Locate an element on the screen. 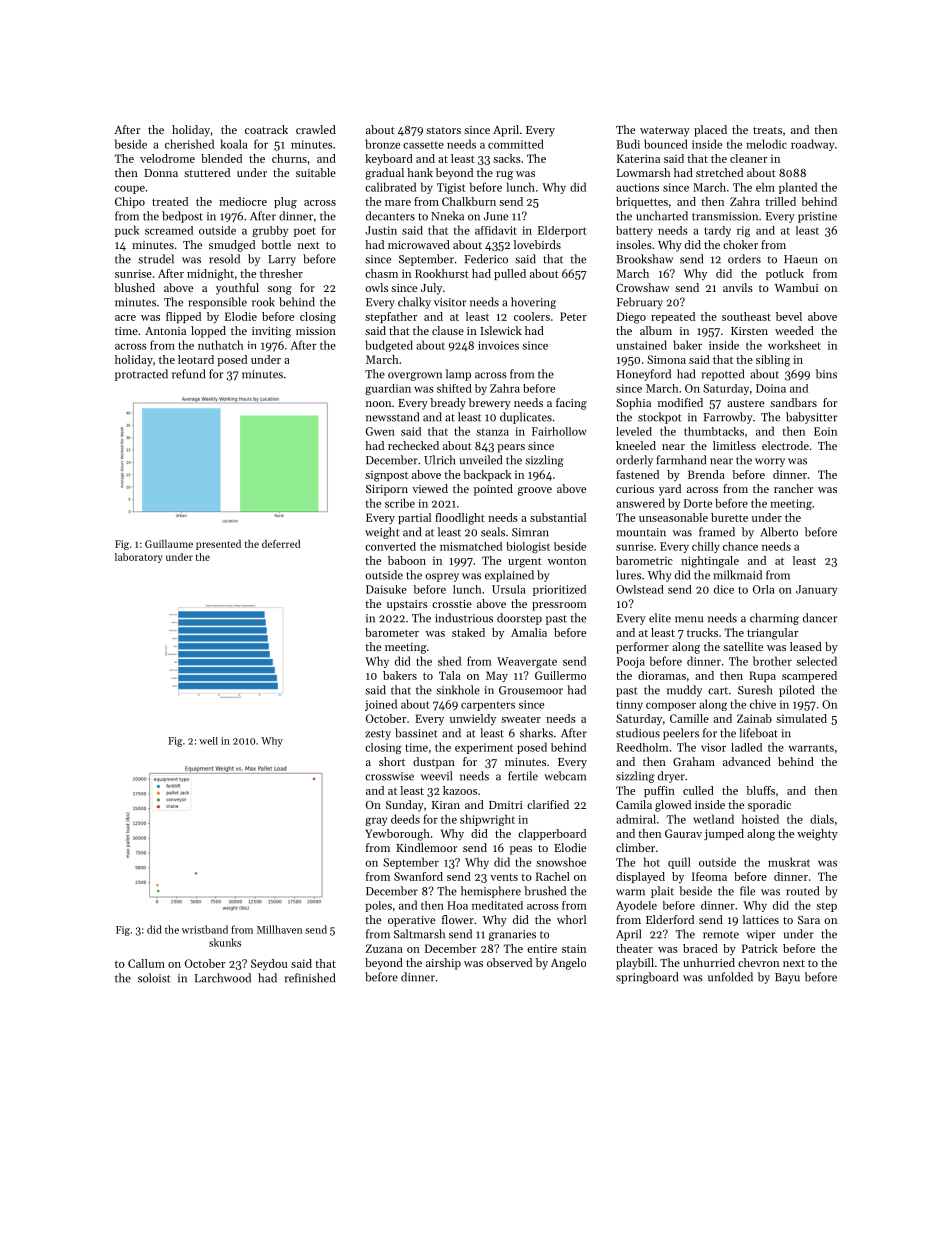 This screenshot has width=952, height=1233. koala is located at coordinates (234, 144).
